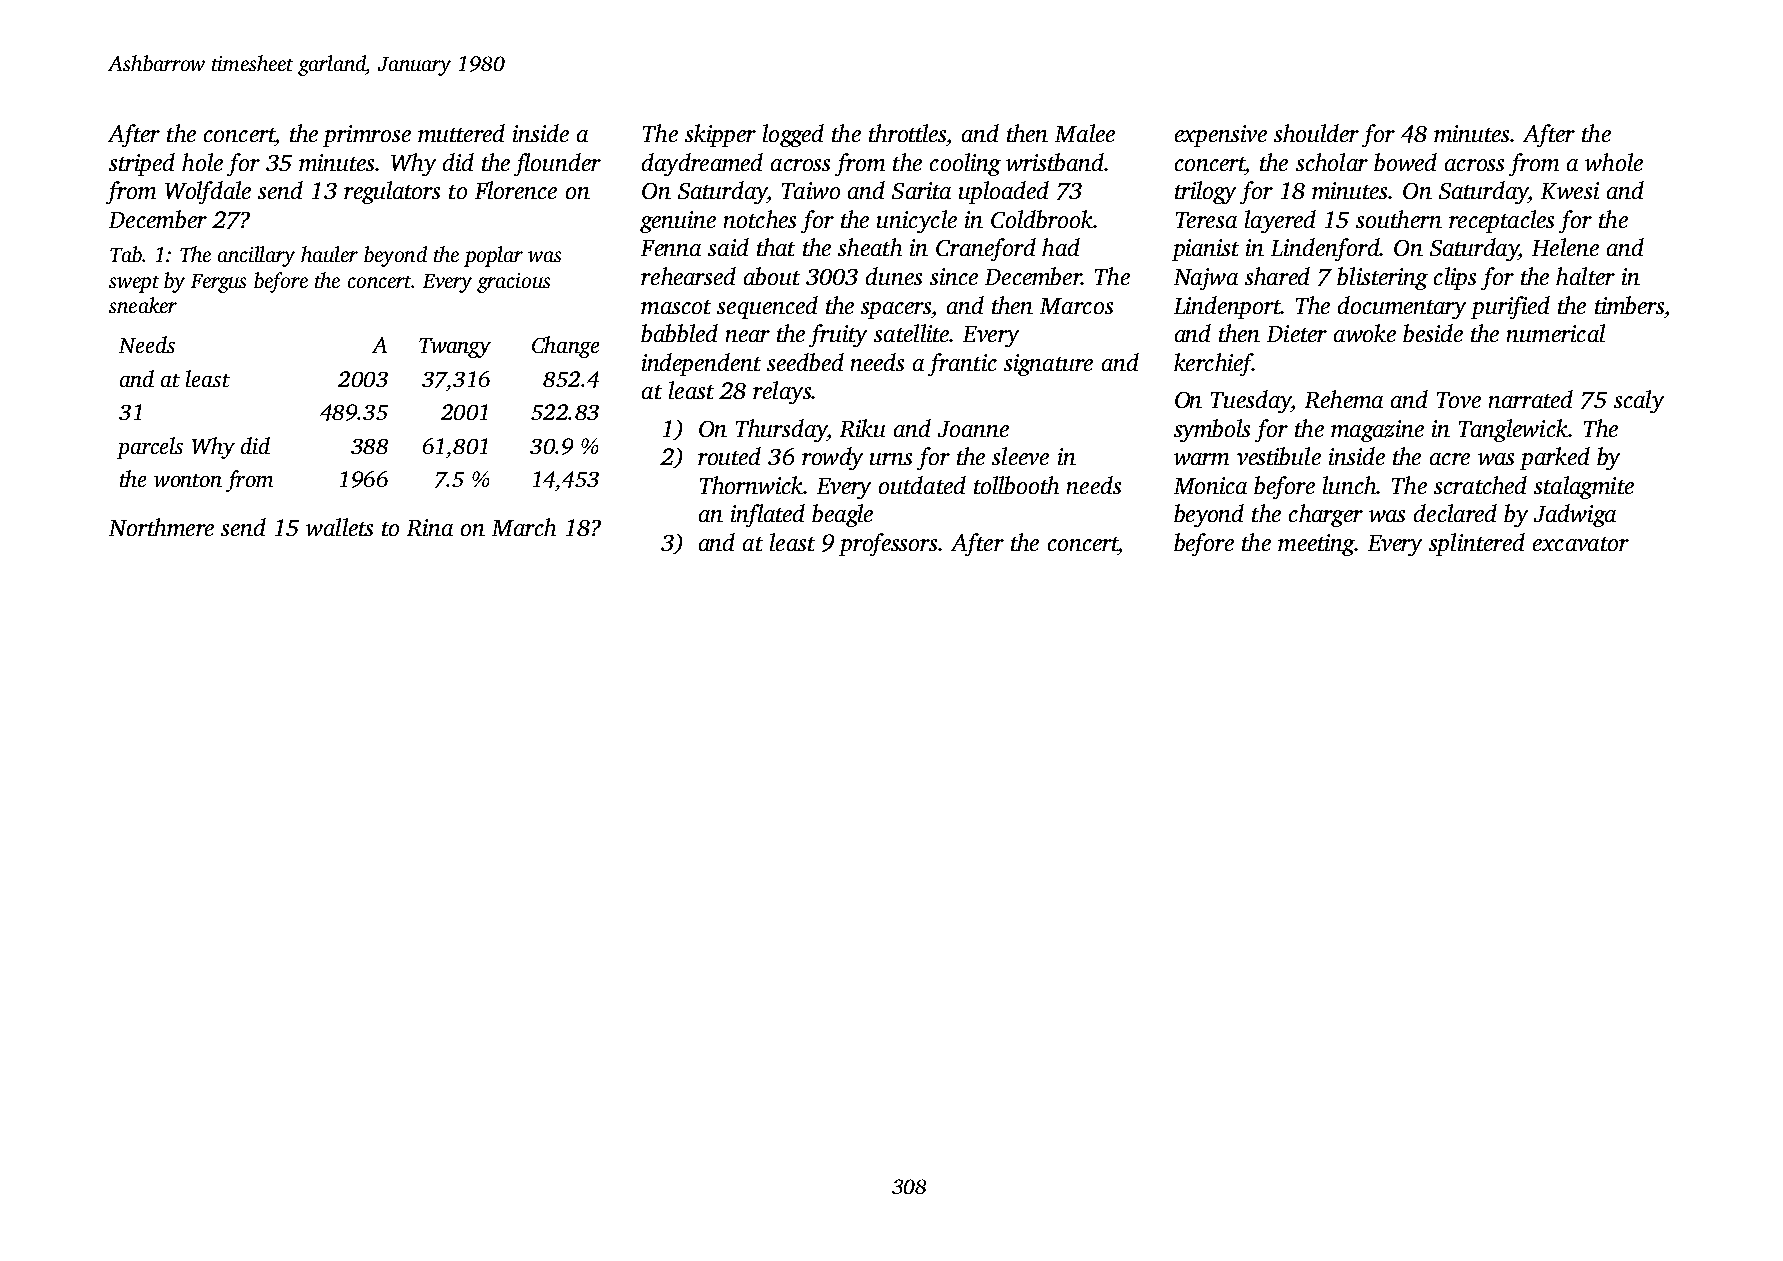 The height and width of the document is (1261, 1783). What do you see at coordinates (367, 136) in the document?
I see `primrose` at bounding box center [367, 136].
